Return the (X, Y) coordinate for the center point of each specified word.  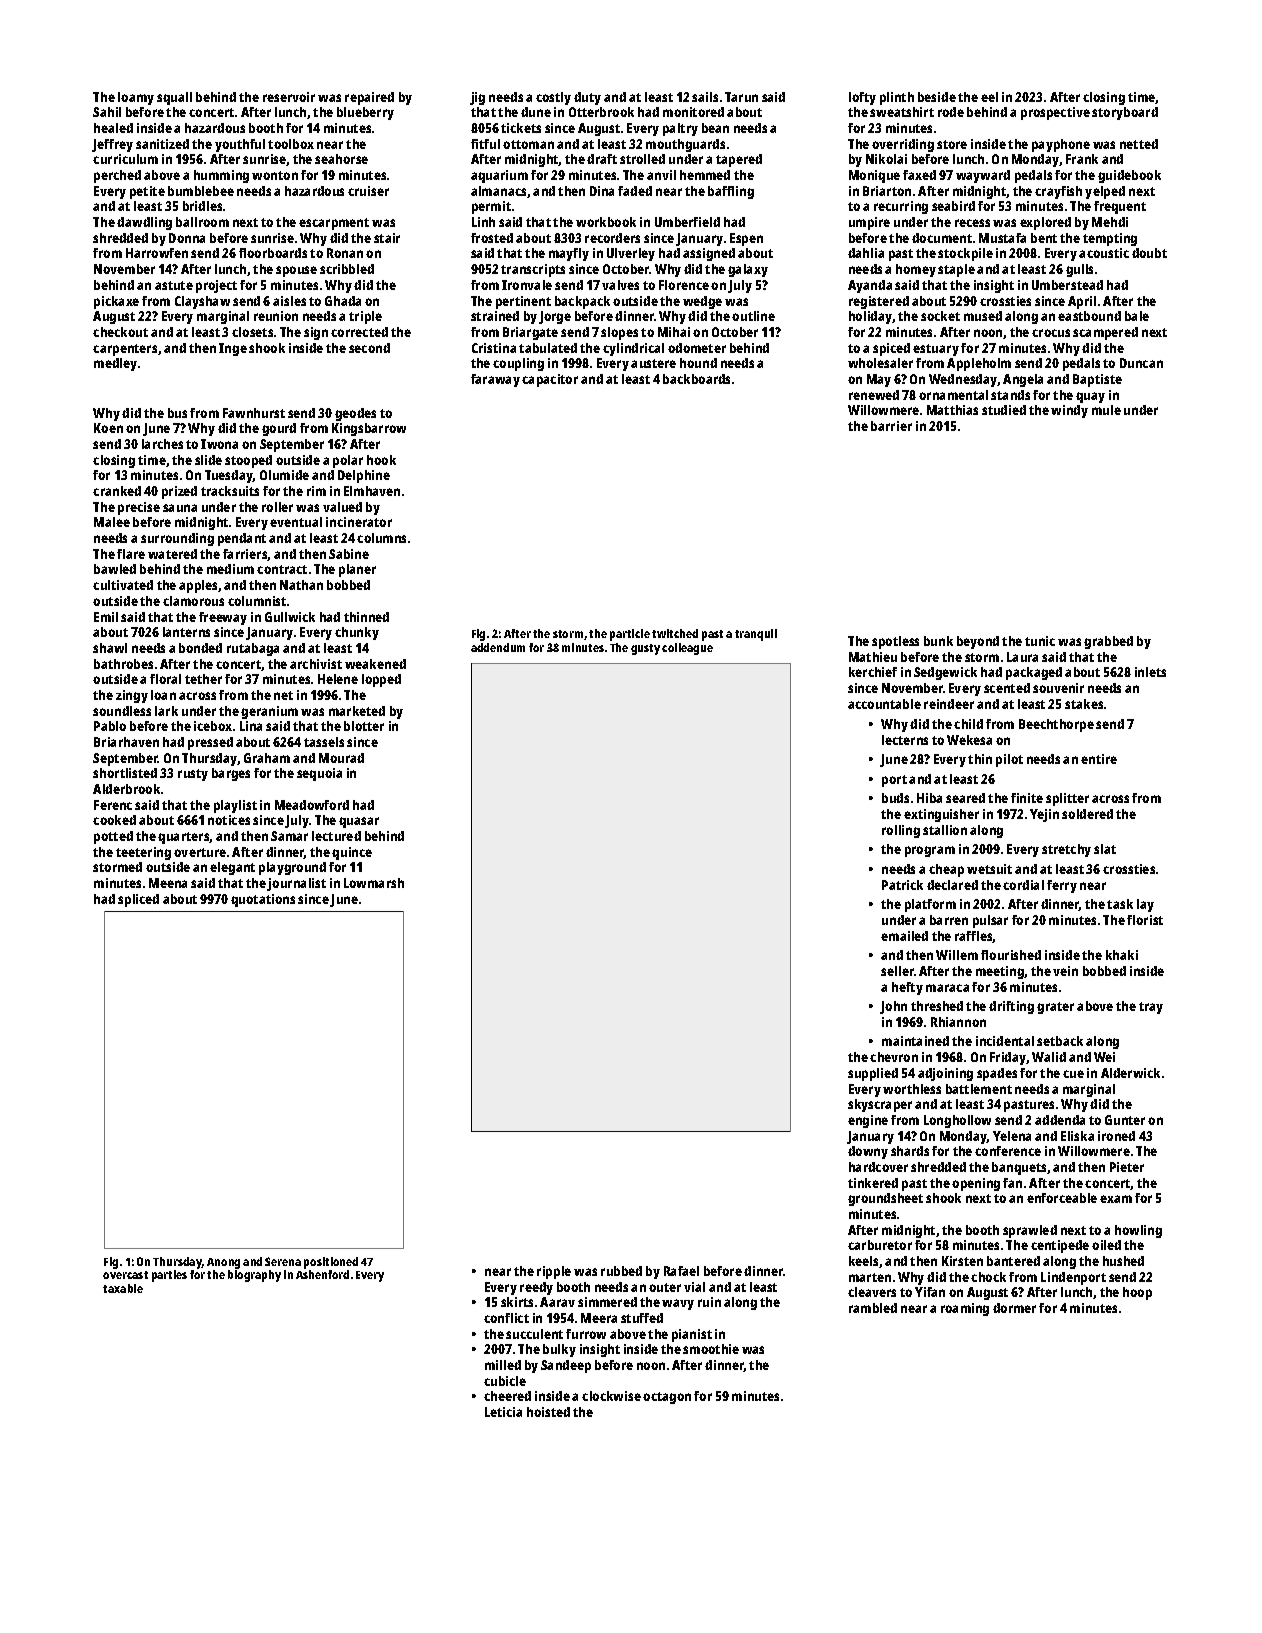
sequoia (319, 774)
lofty (862, 98)
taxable (123, 1288)
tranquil (756, 635)
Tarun (741, 97)
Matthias (952, 410)
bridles (202, 206)
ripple (554, 1272)
